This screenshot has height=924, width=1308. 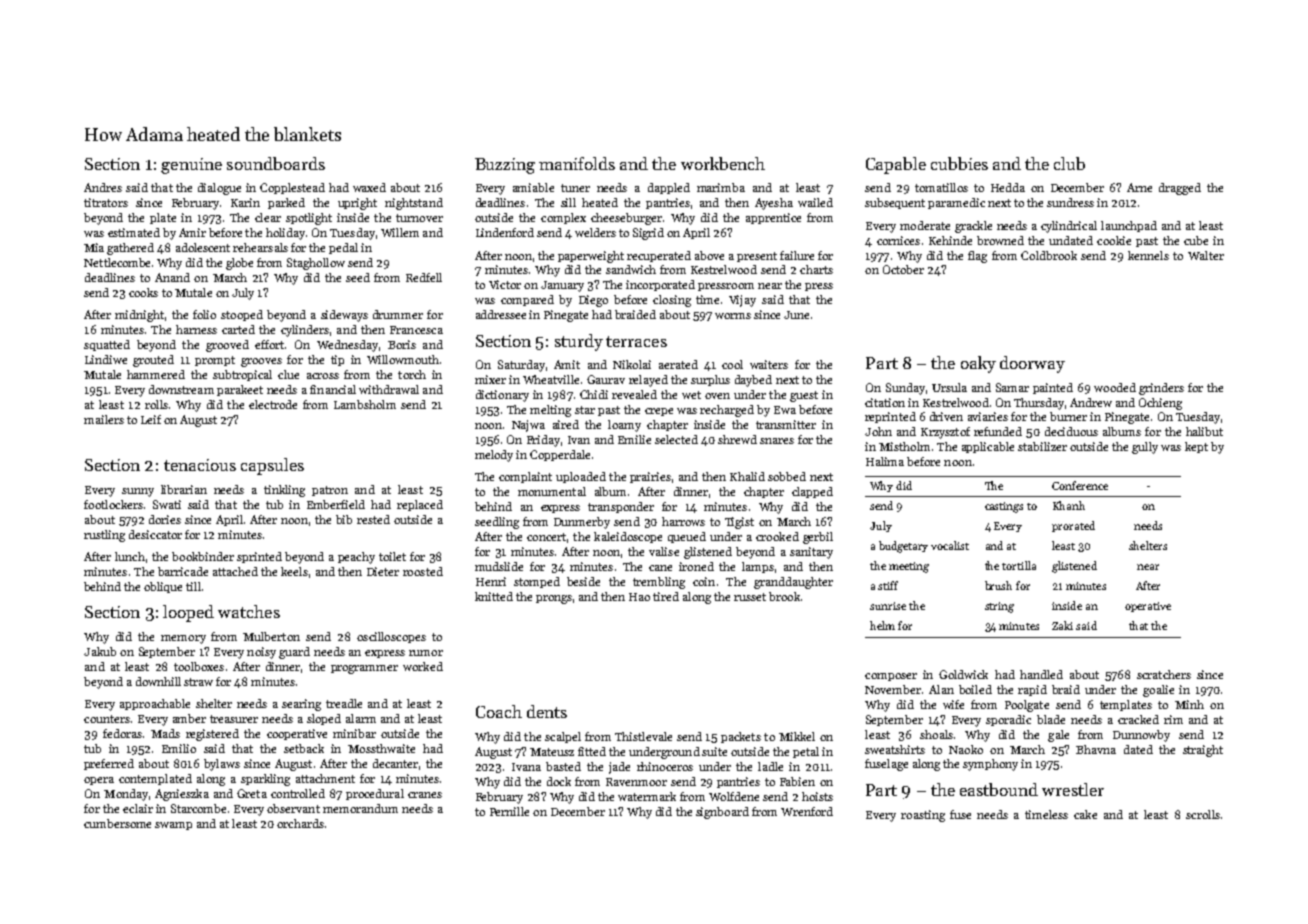 What do you see at coordinates (505, 284) in the screenshot?
I see `Victor` at bounding box center [505, 284].
